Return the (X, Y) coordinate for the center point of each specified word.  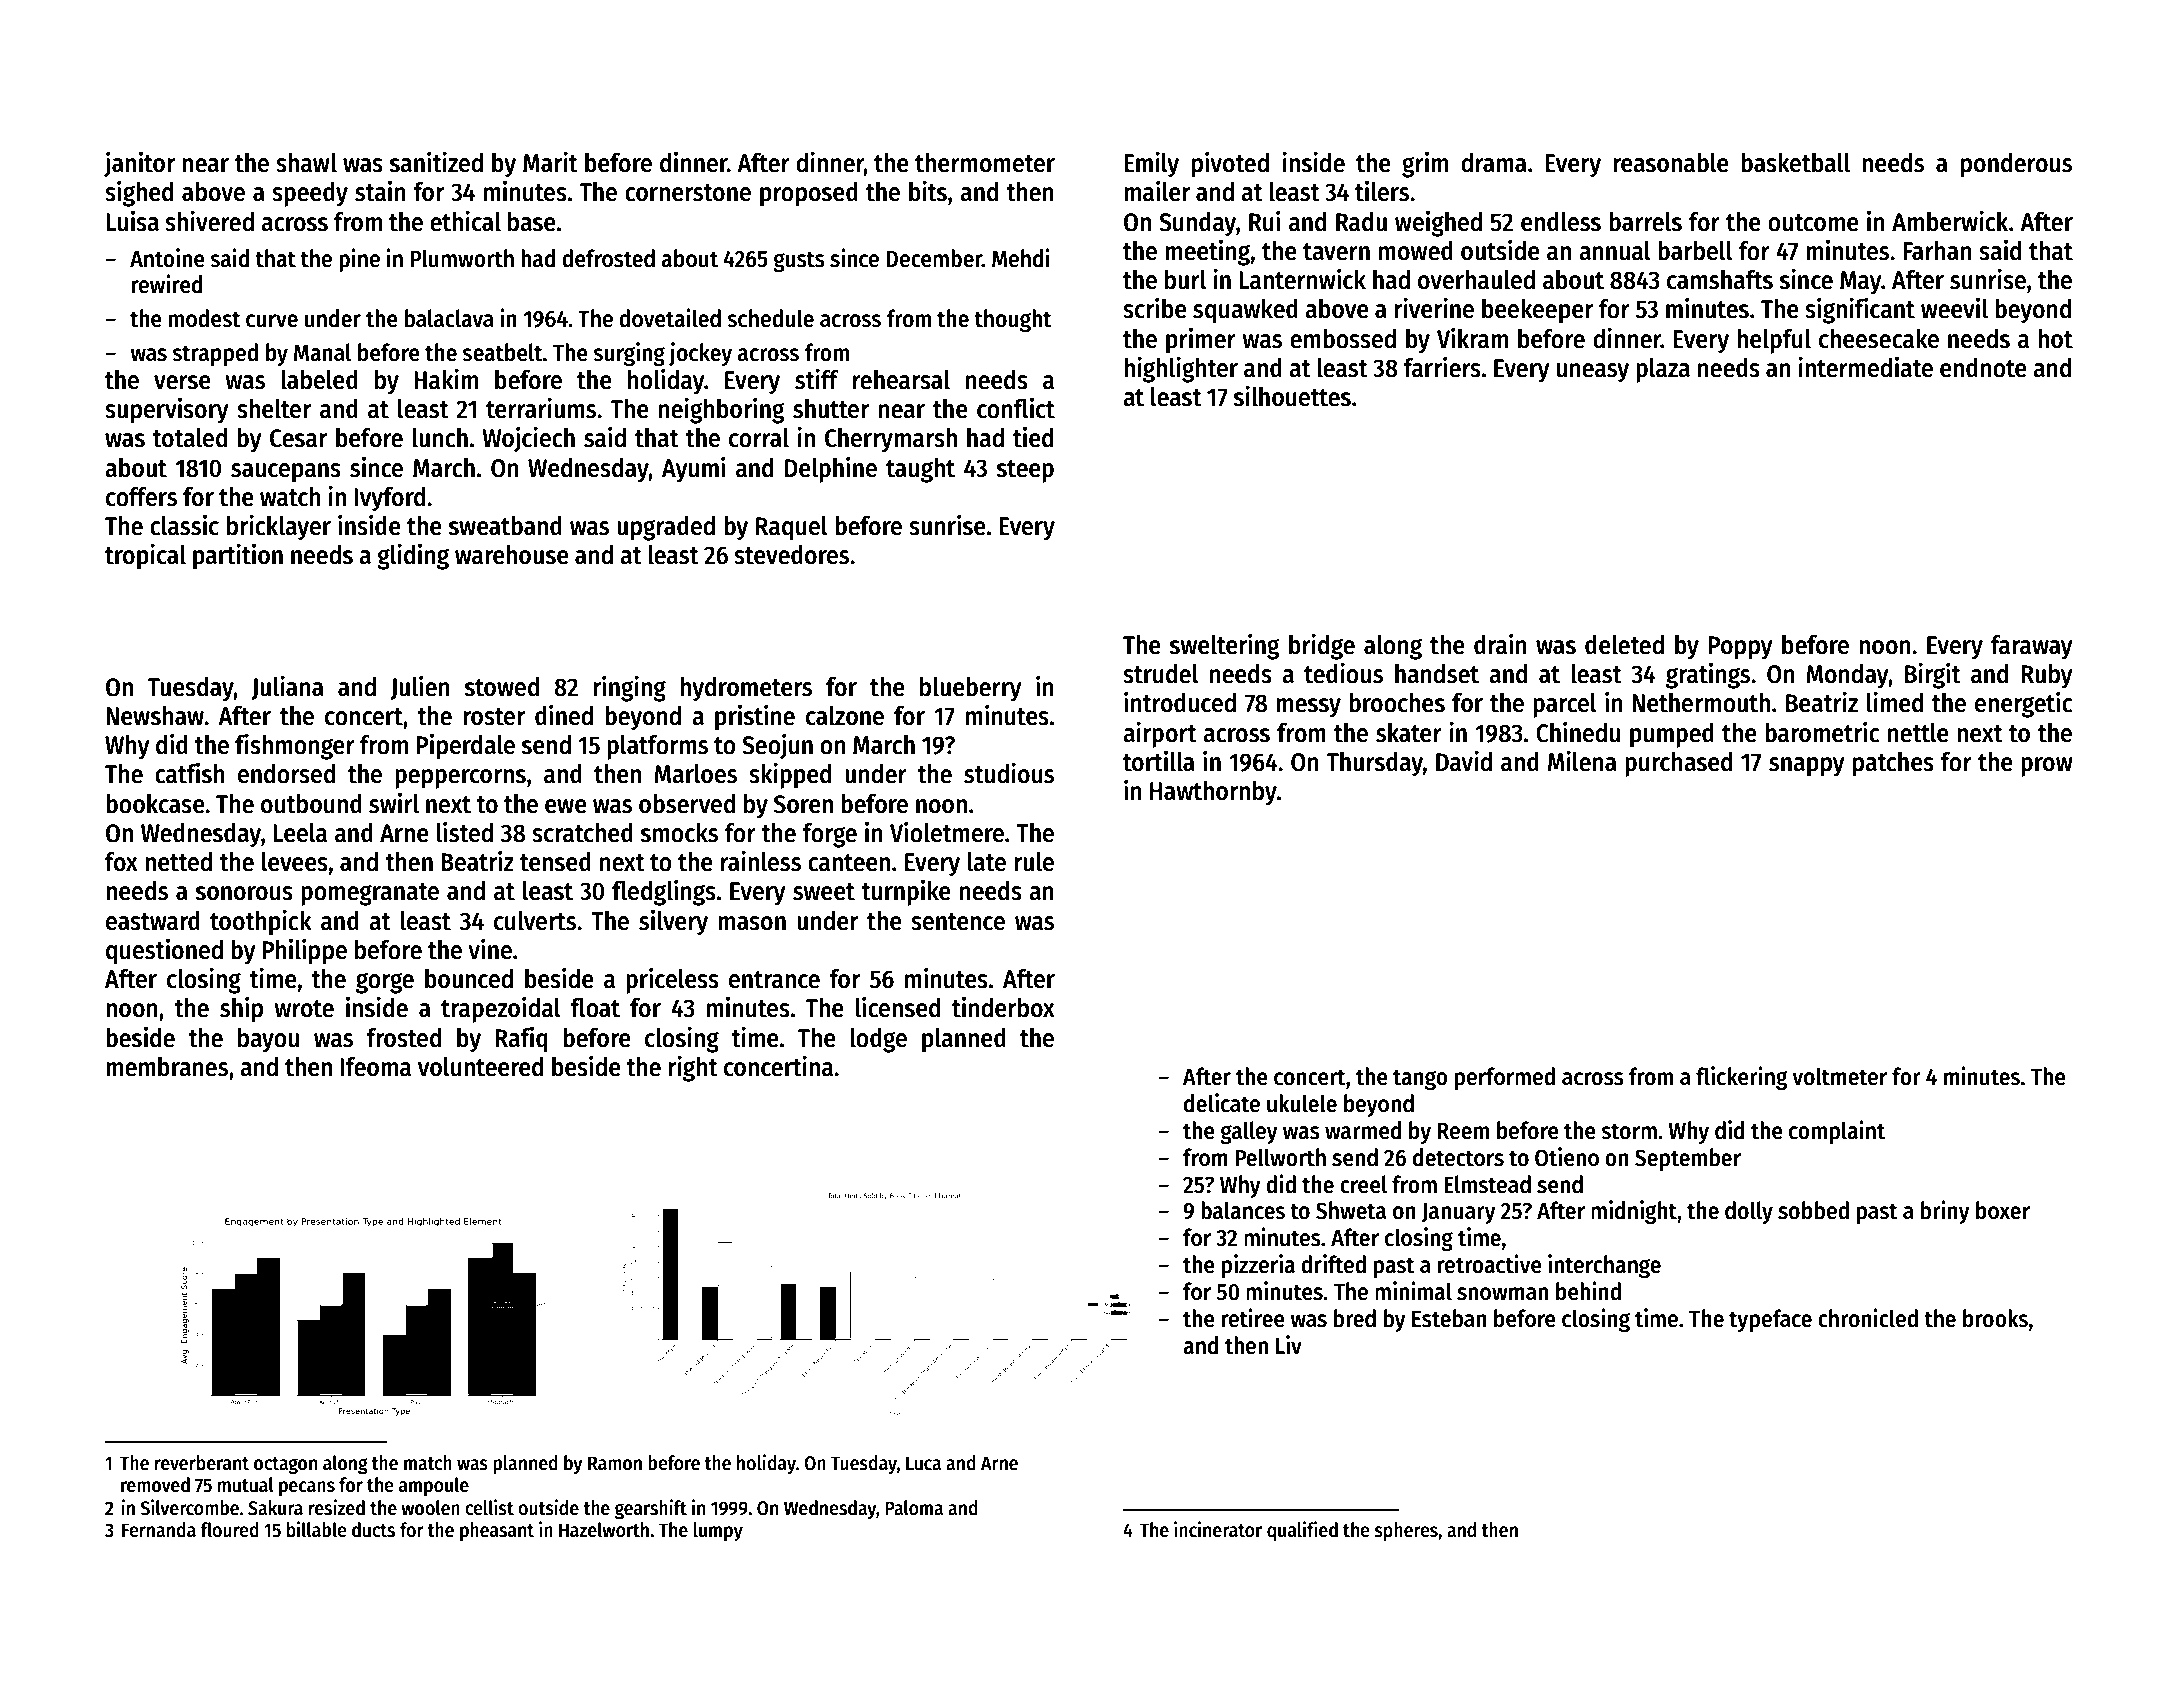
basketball (1795, 163)
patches (1893, 764)
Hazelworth (604, 1530)
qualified (1302, 1531)
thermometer (985, 163)
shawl (306, 163)
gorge (385, 983)
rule (1034, 862)
